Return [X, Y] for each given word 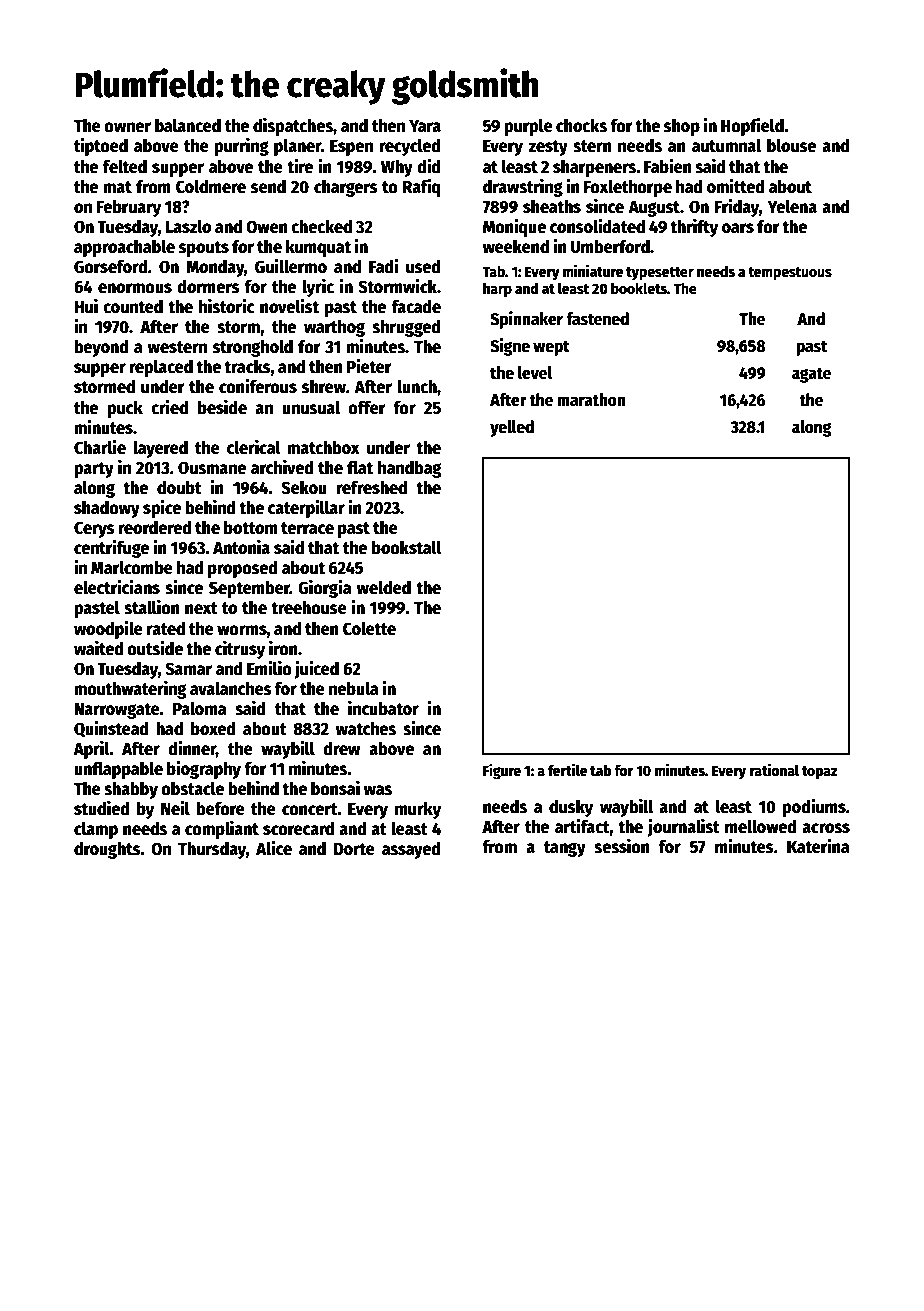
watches [365, 729]
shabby [131, 790]
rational [774, 769]
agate [811, 375]
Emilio [269, 668]
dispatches [293, 127]
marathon [591, 400]
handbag [409, 469]
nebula [354, 688]
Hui [86, 306]
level [535, 373]
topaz [820, 773]
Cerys [94, 529]
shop [682, 127]
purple [528, 127]
